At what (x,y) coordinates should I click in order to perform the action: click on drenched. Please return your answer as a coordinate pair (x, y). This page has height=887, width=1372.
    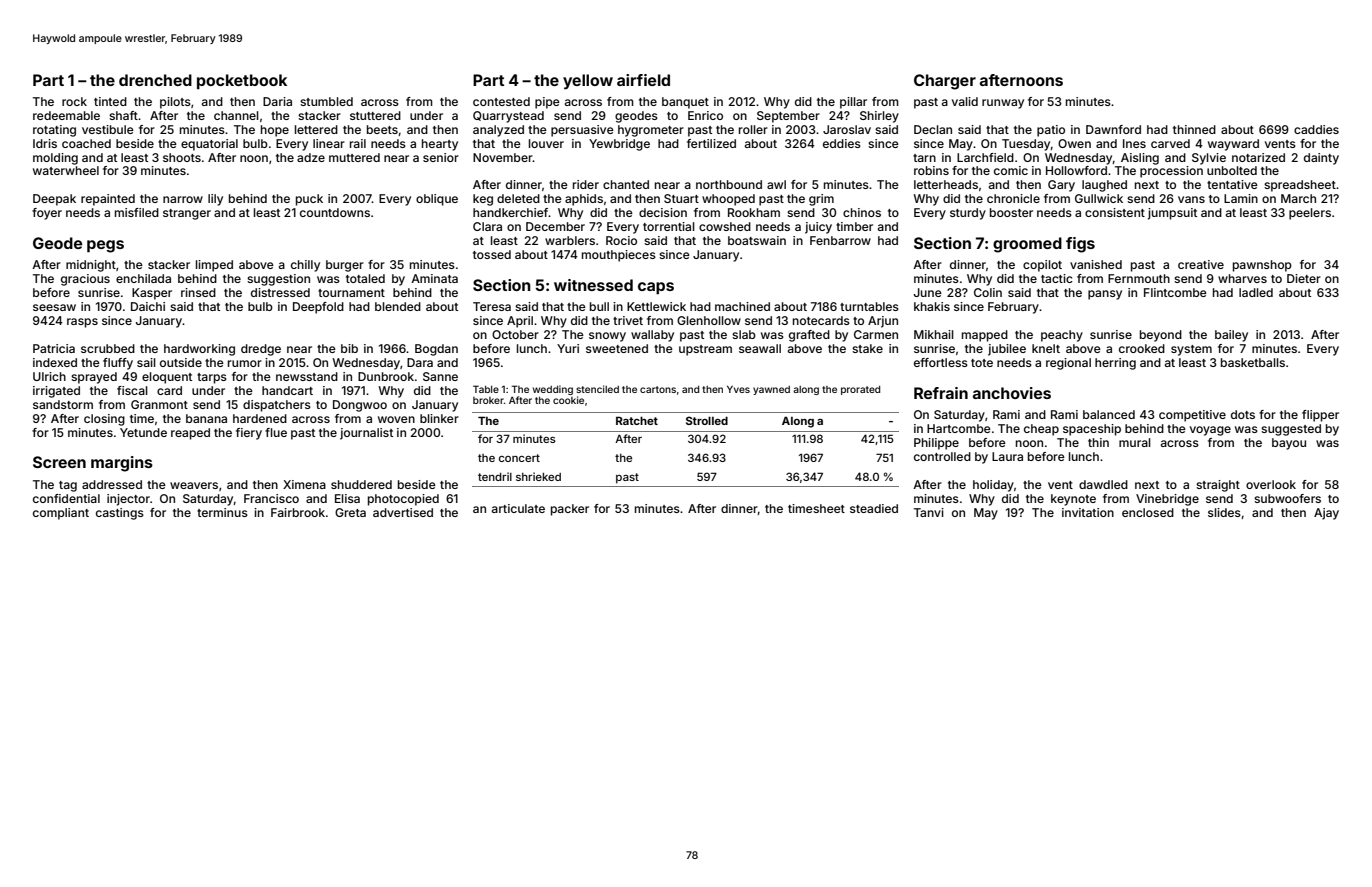
    Looking at the image, I should click on (155, 80).
